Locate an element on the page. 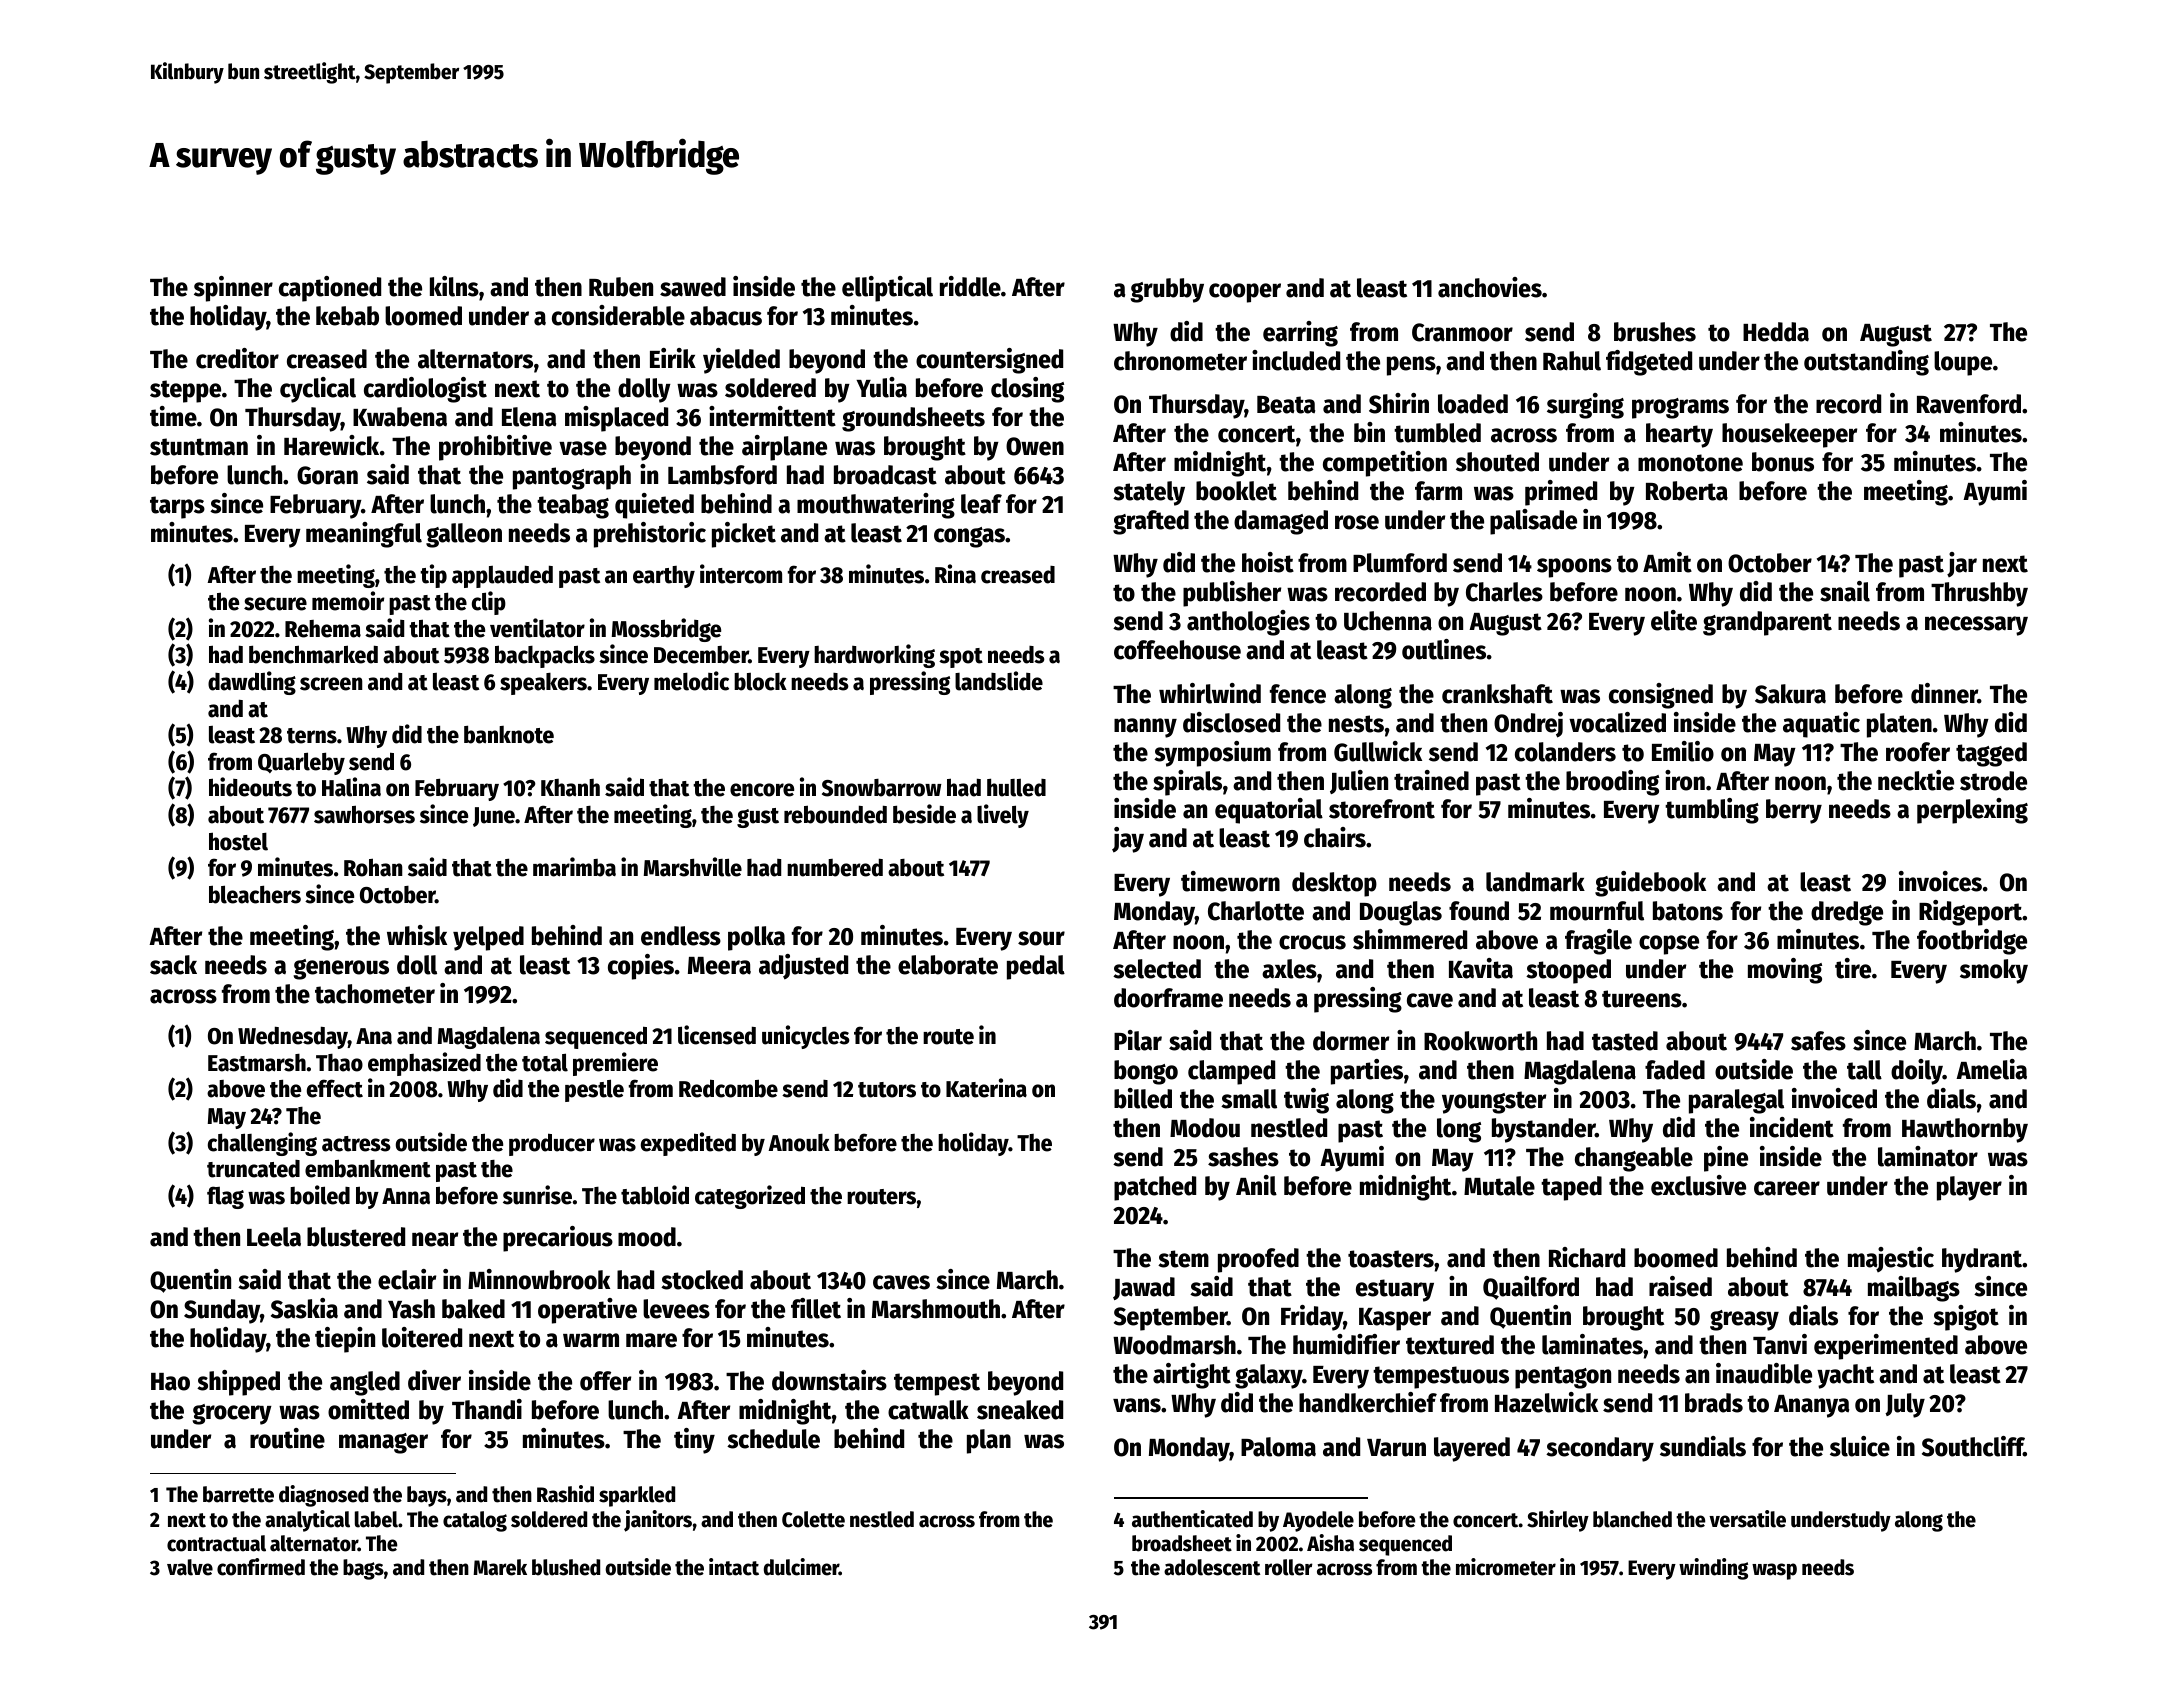  Halina is located at coordinates (351, 787).
